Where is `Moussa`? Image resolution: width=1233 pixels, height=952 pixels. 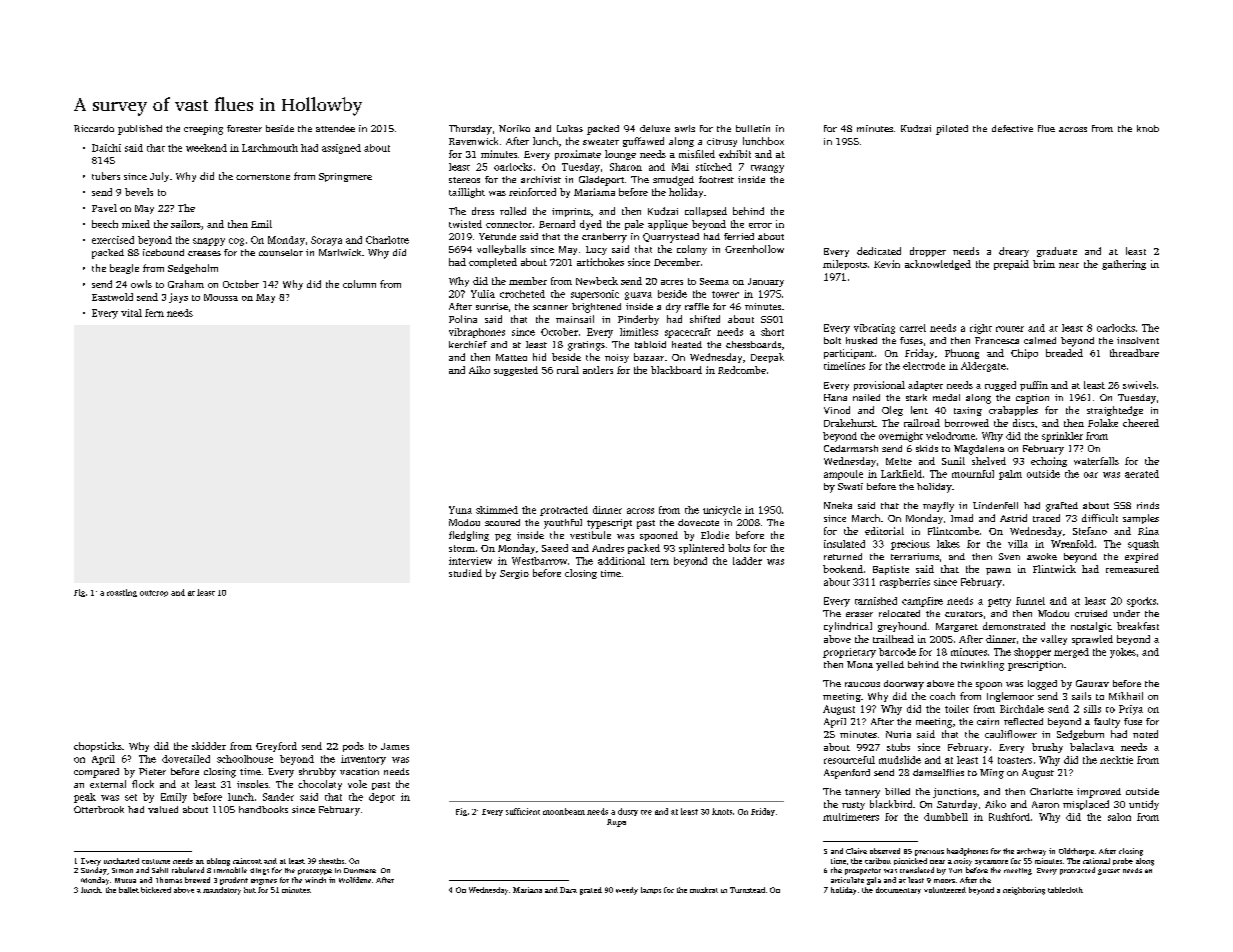 Moussa is located at coordinates (221, 297).
